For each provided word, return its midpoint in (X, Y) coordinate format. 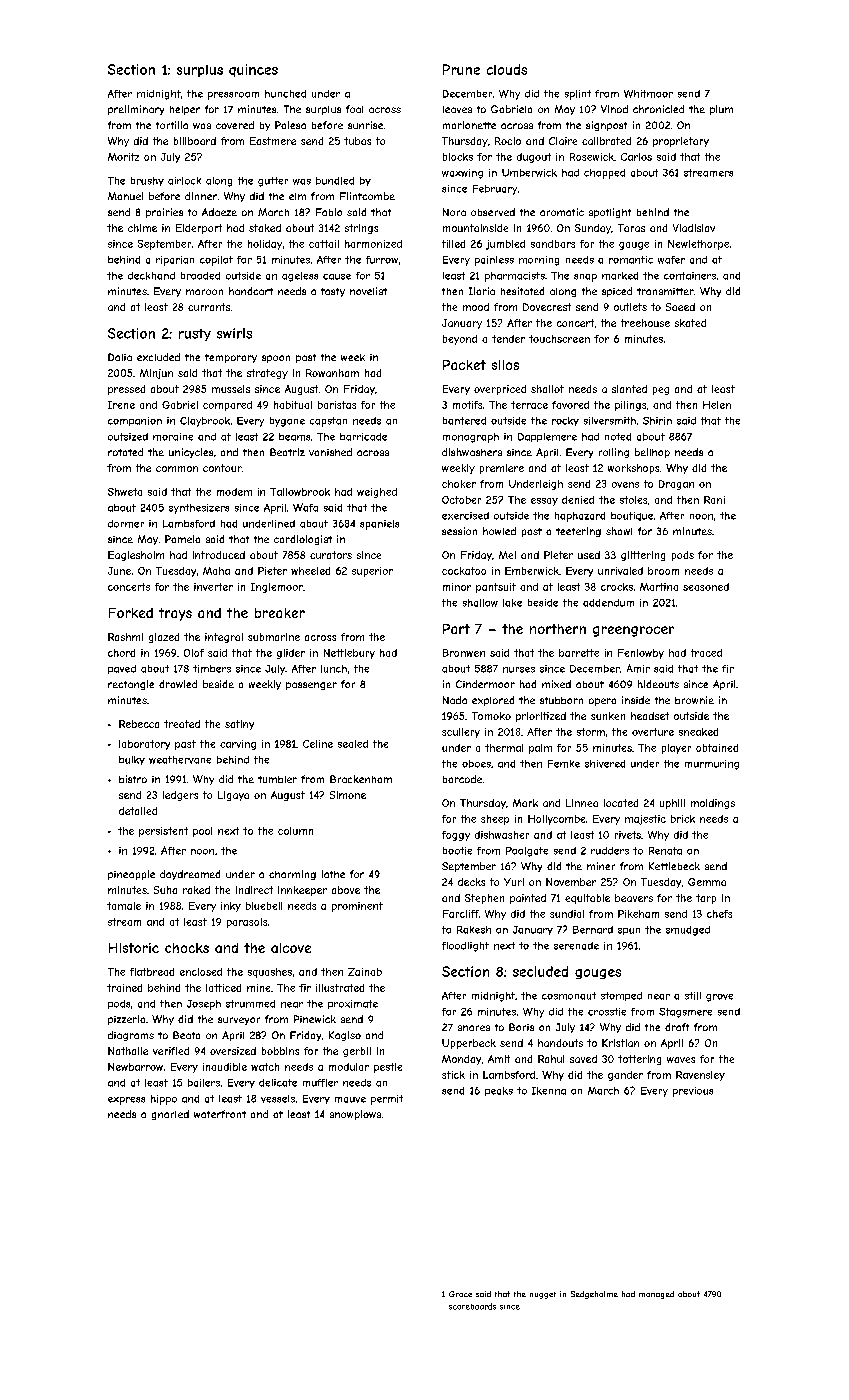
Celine (318, 744)
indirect (254, 890)
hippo (164, 1100)
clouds (507, 69)
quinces (253, 70)
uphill (672, 804)
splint (578, 95)
